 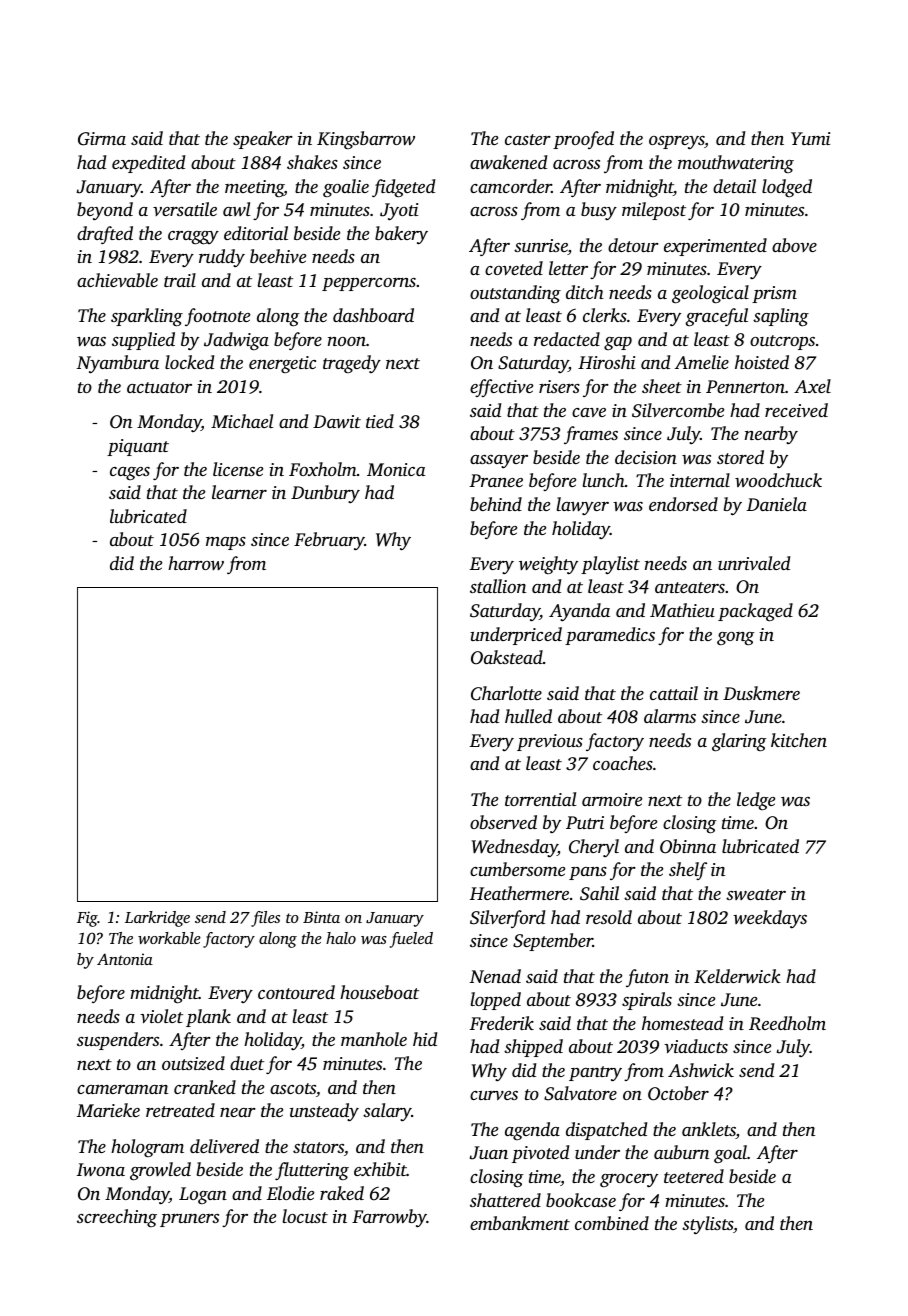 I want to click on received, so click(x=796, y=410).
